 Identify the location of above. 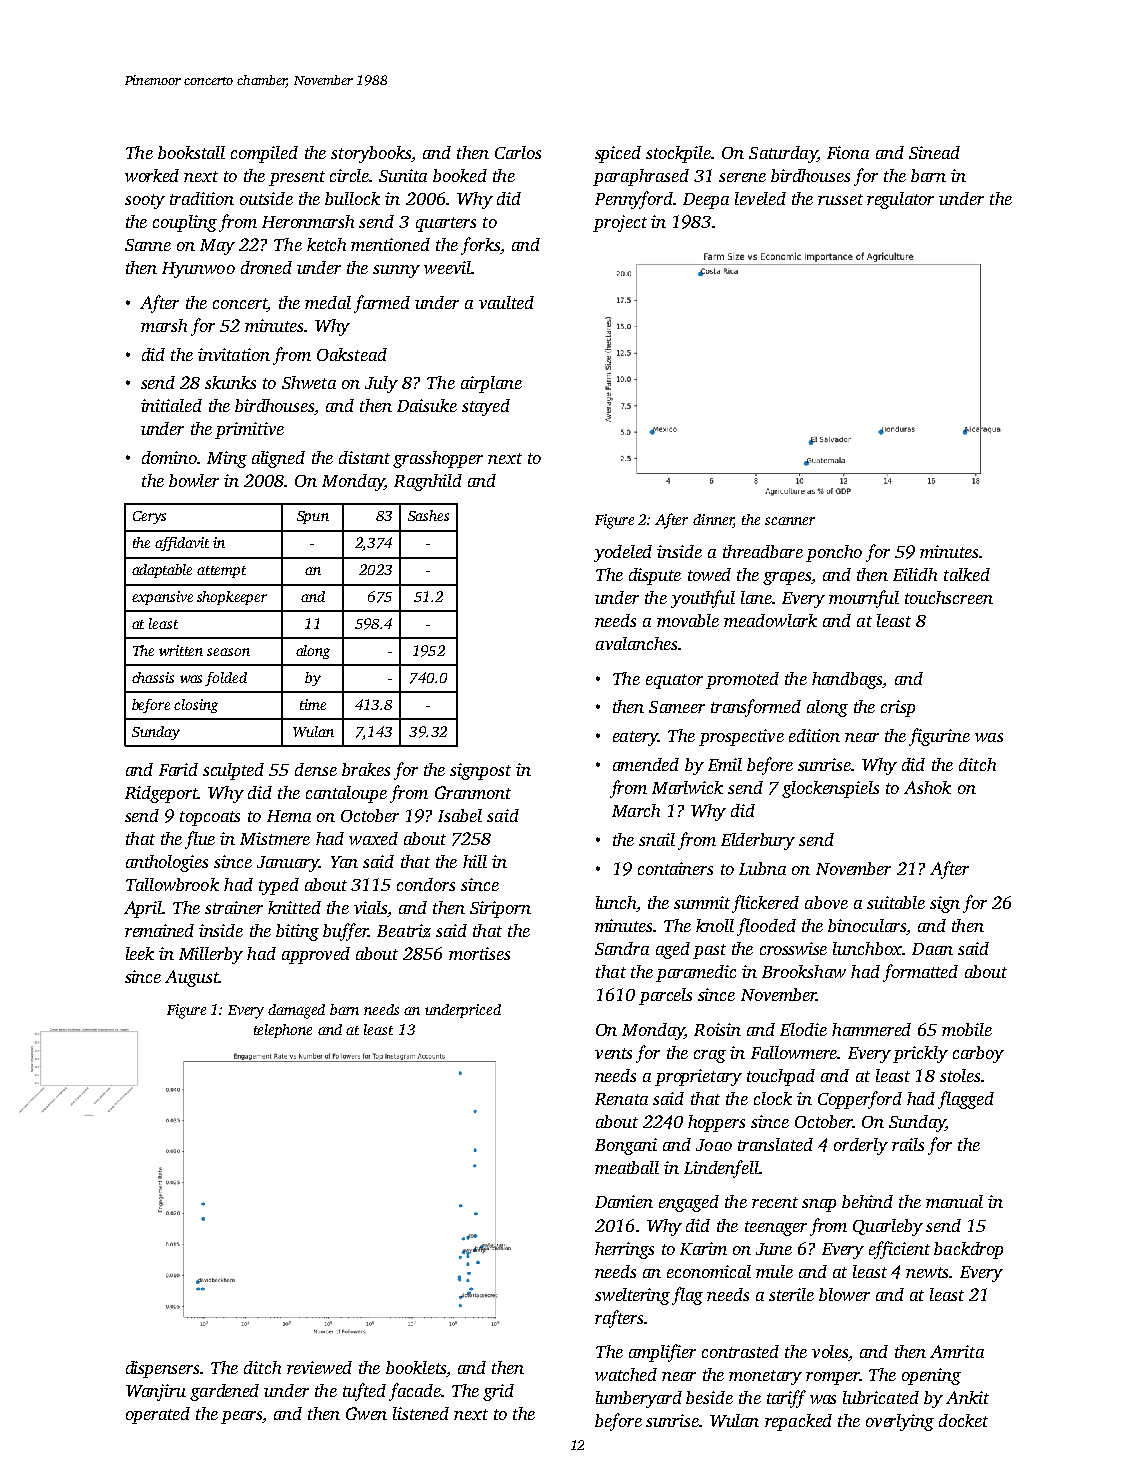
(826, 902).
